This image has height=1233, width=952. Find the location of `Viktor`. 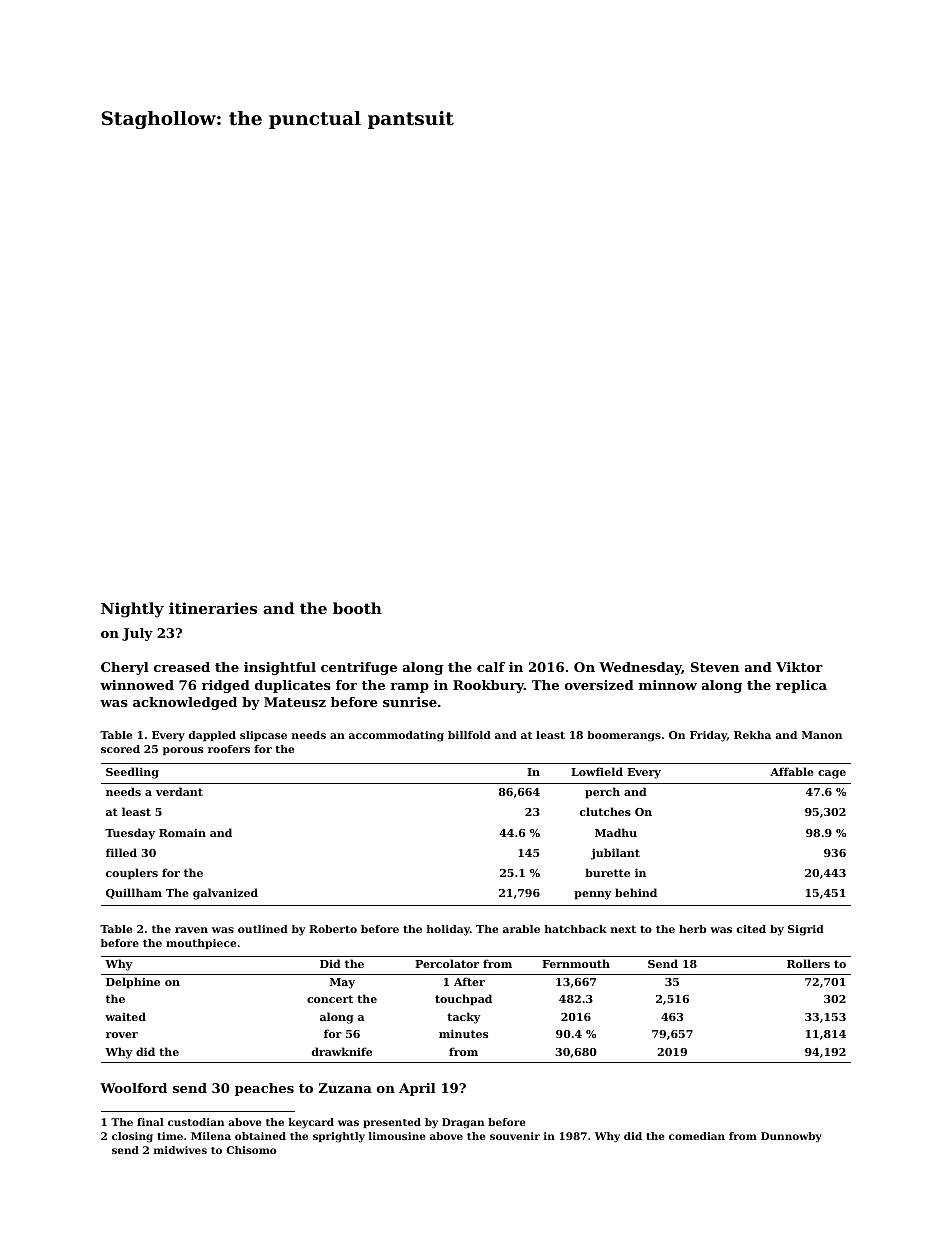

Viktor is located at coordinates (799, 667).
